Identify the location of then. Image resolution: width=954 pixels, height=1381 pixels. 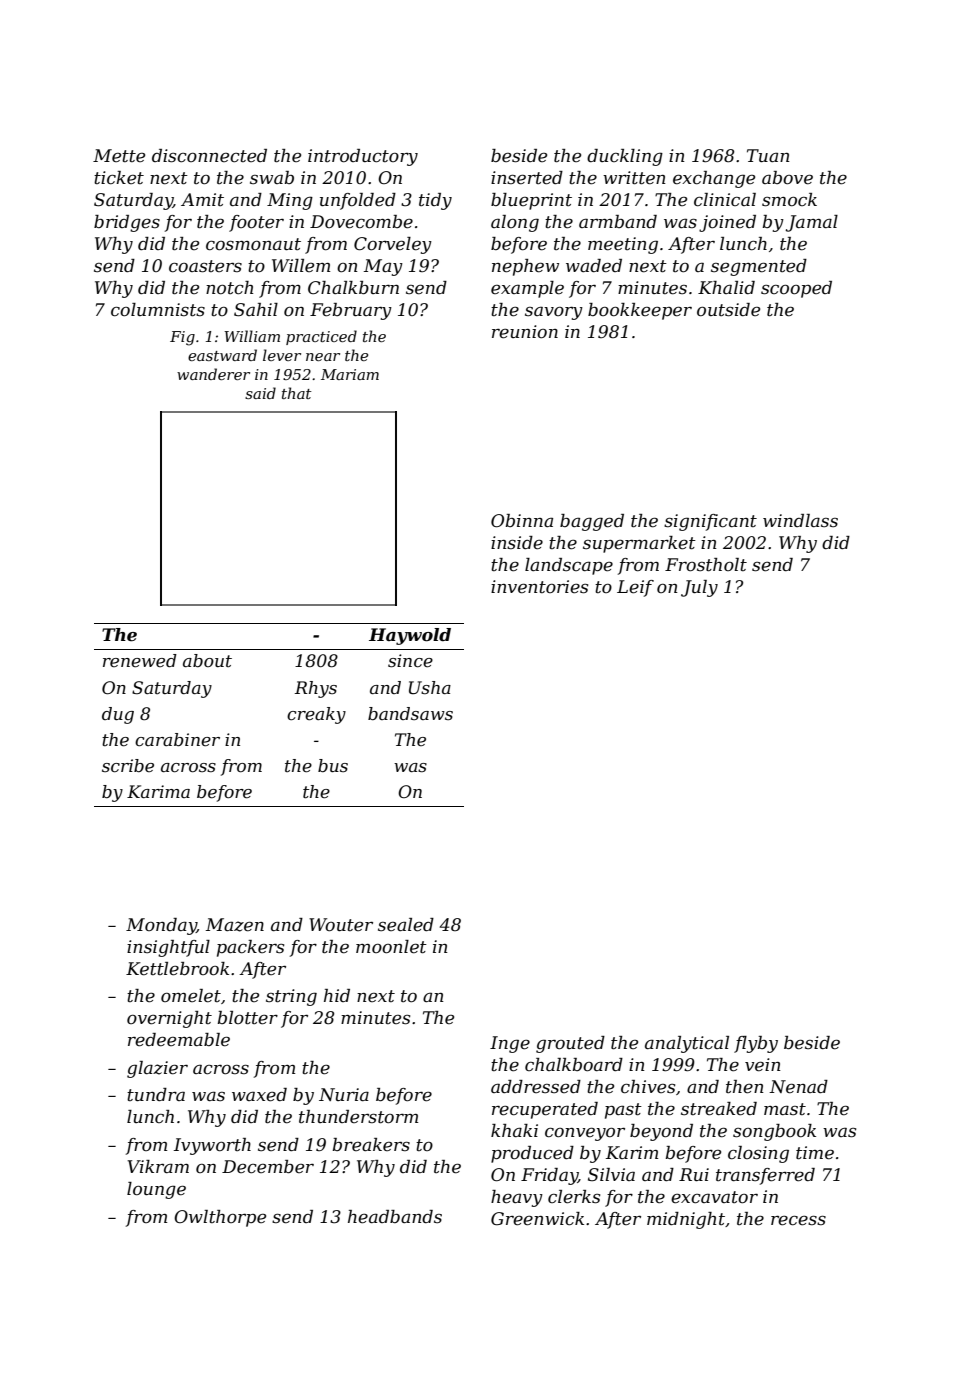
(745, 1087).
